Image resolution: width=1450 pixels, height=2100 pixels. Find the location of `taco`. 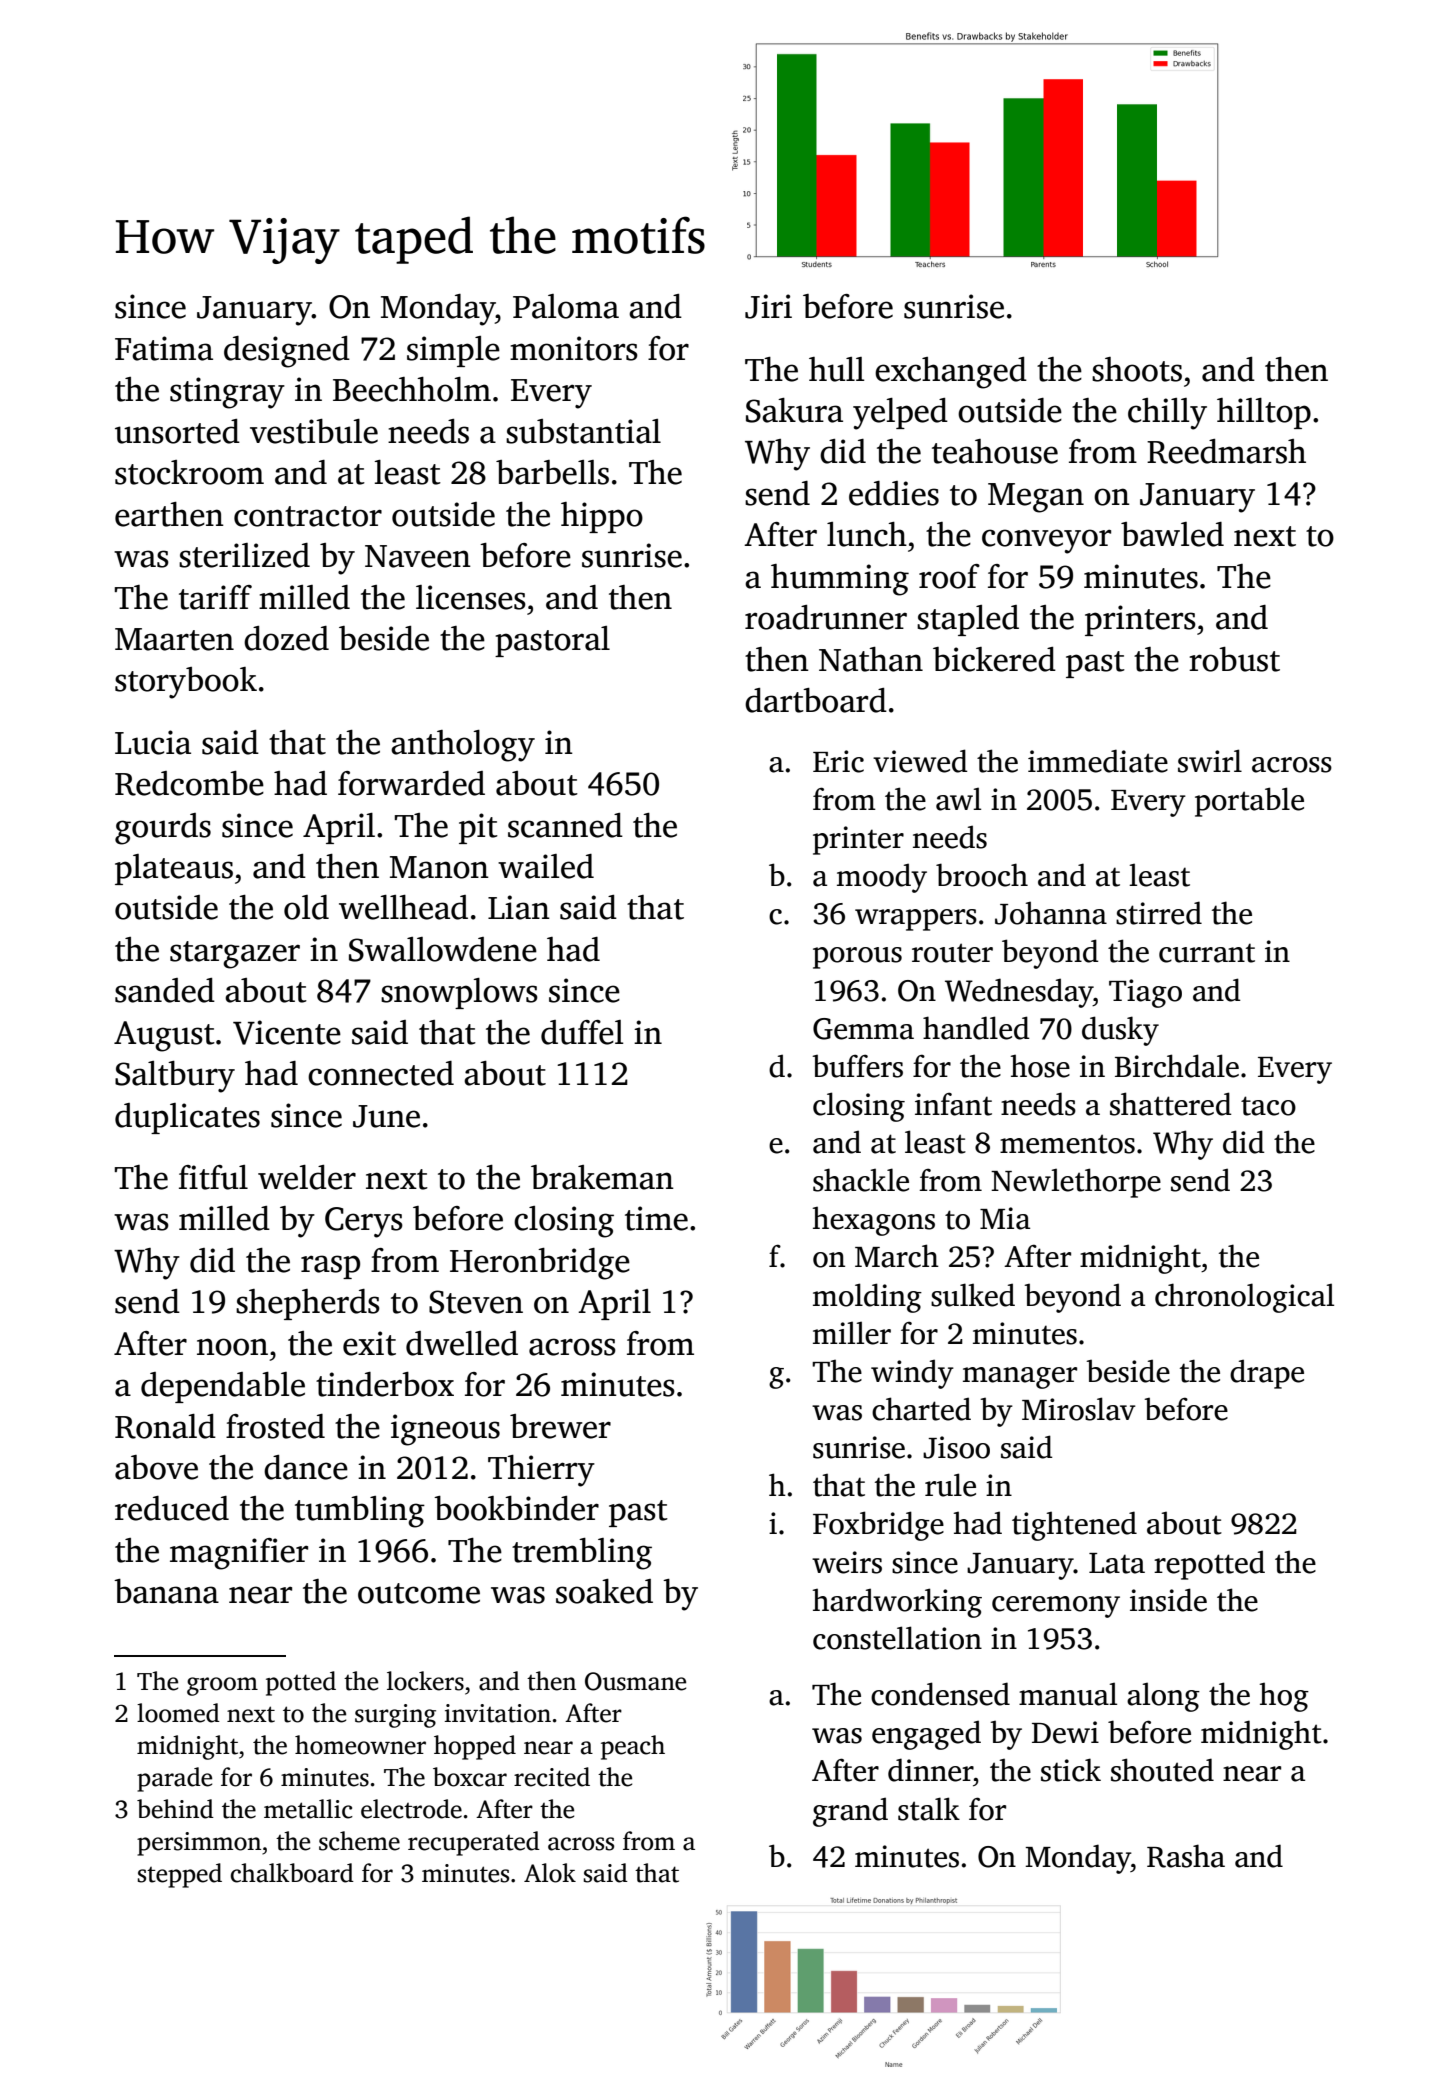

taco is located at coordinates (1268, 1106).
